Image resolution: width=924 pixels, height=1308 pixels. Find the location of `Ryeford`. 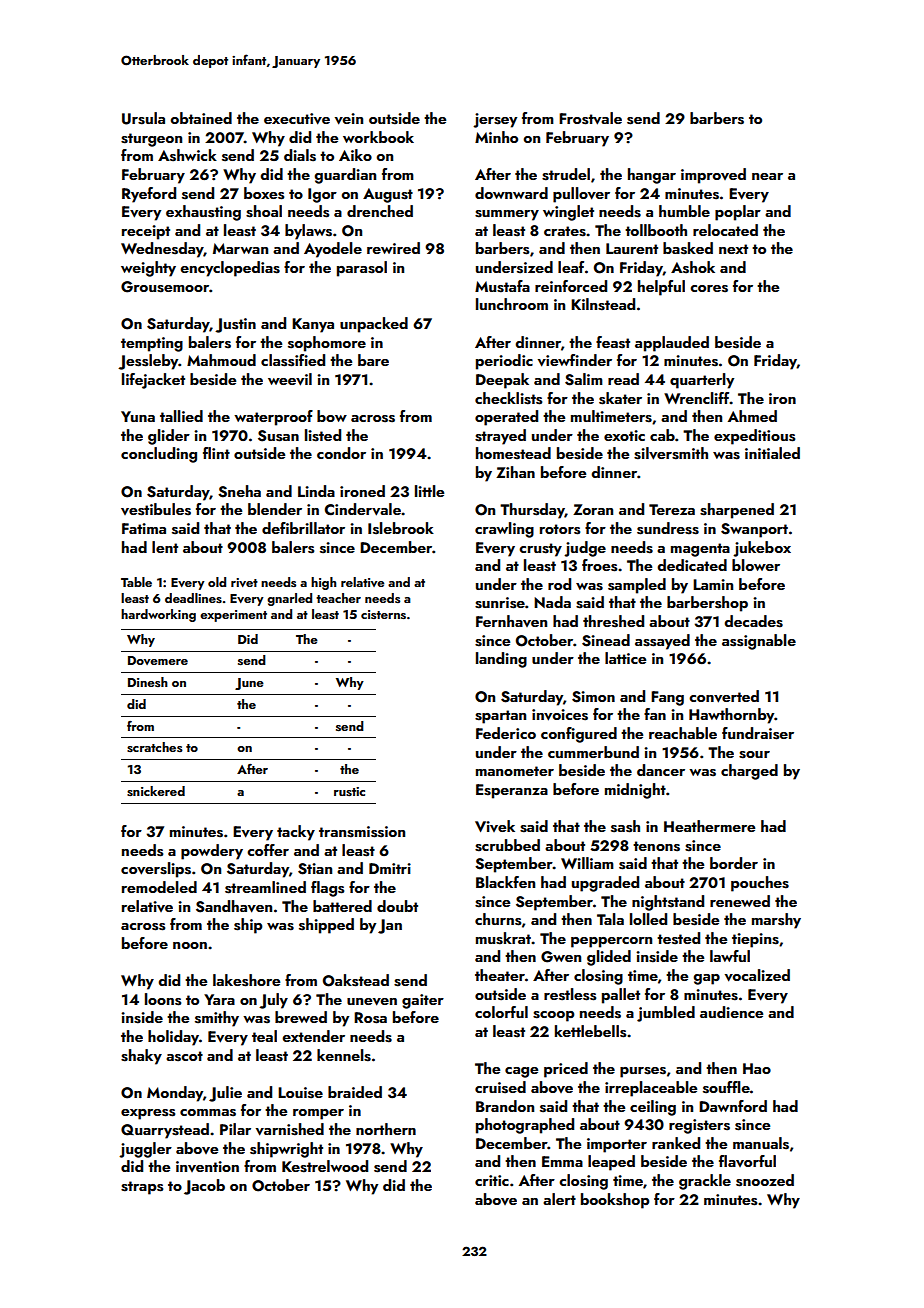

Ryeford is located at coordinates (149, 195).
